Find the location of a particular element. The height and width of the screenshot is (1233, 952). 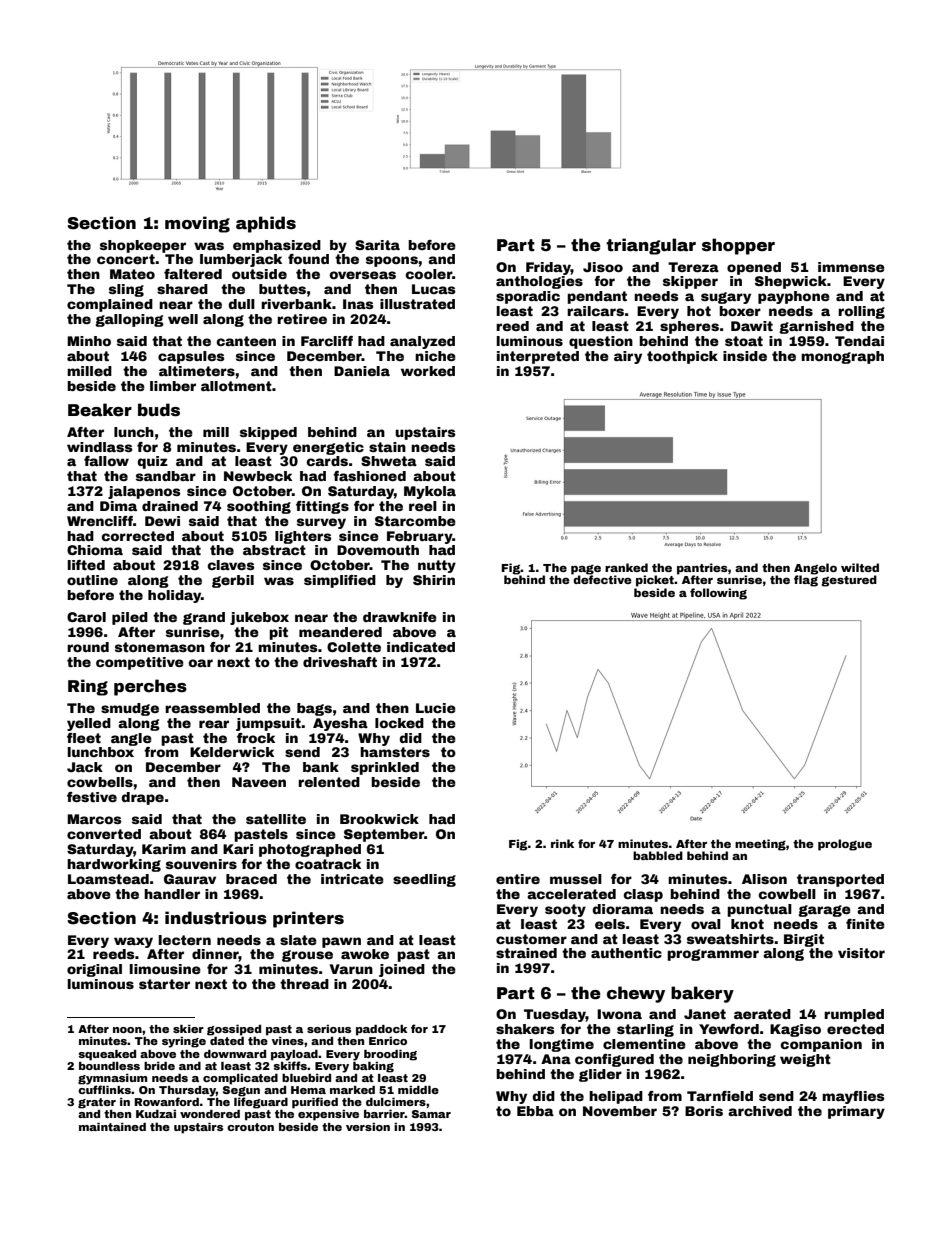

monograph is located at coordinates (842, 357).
